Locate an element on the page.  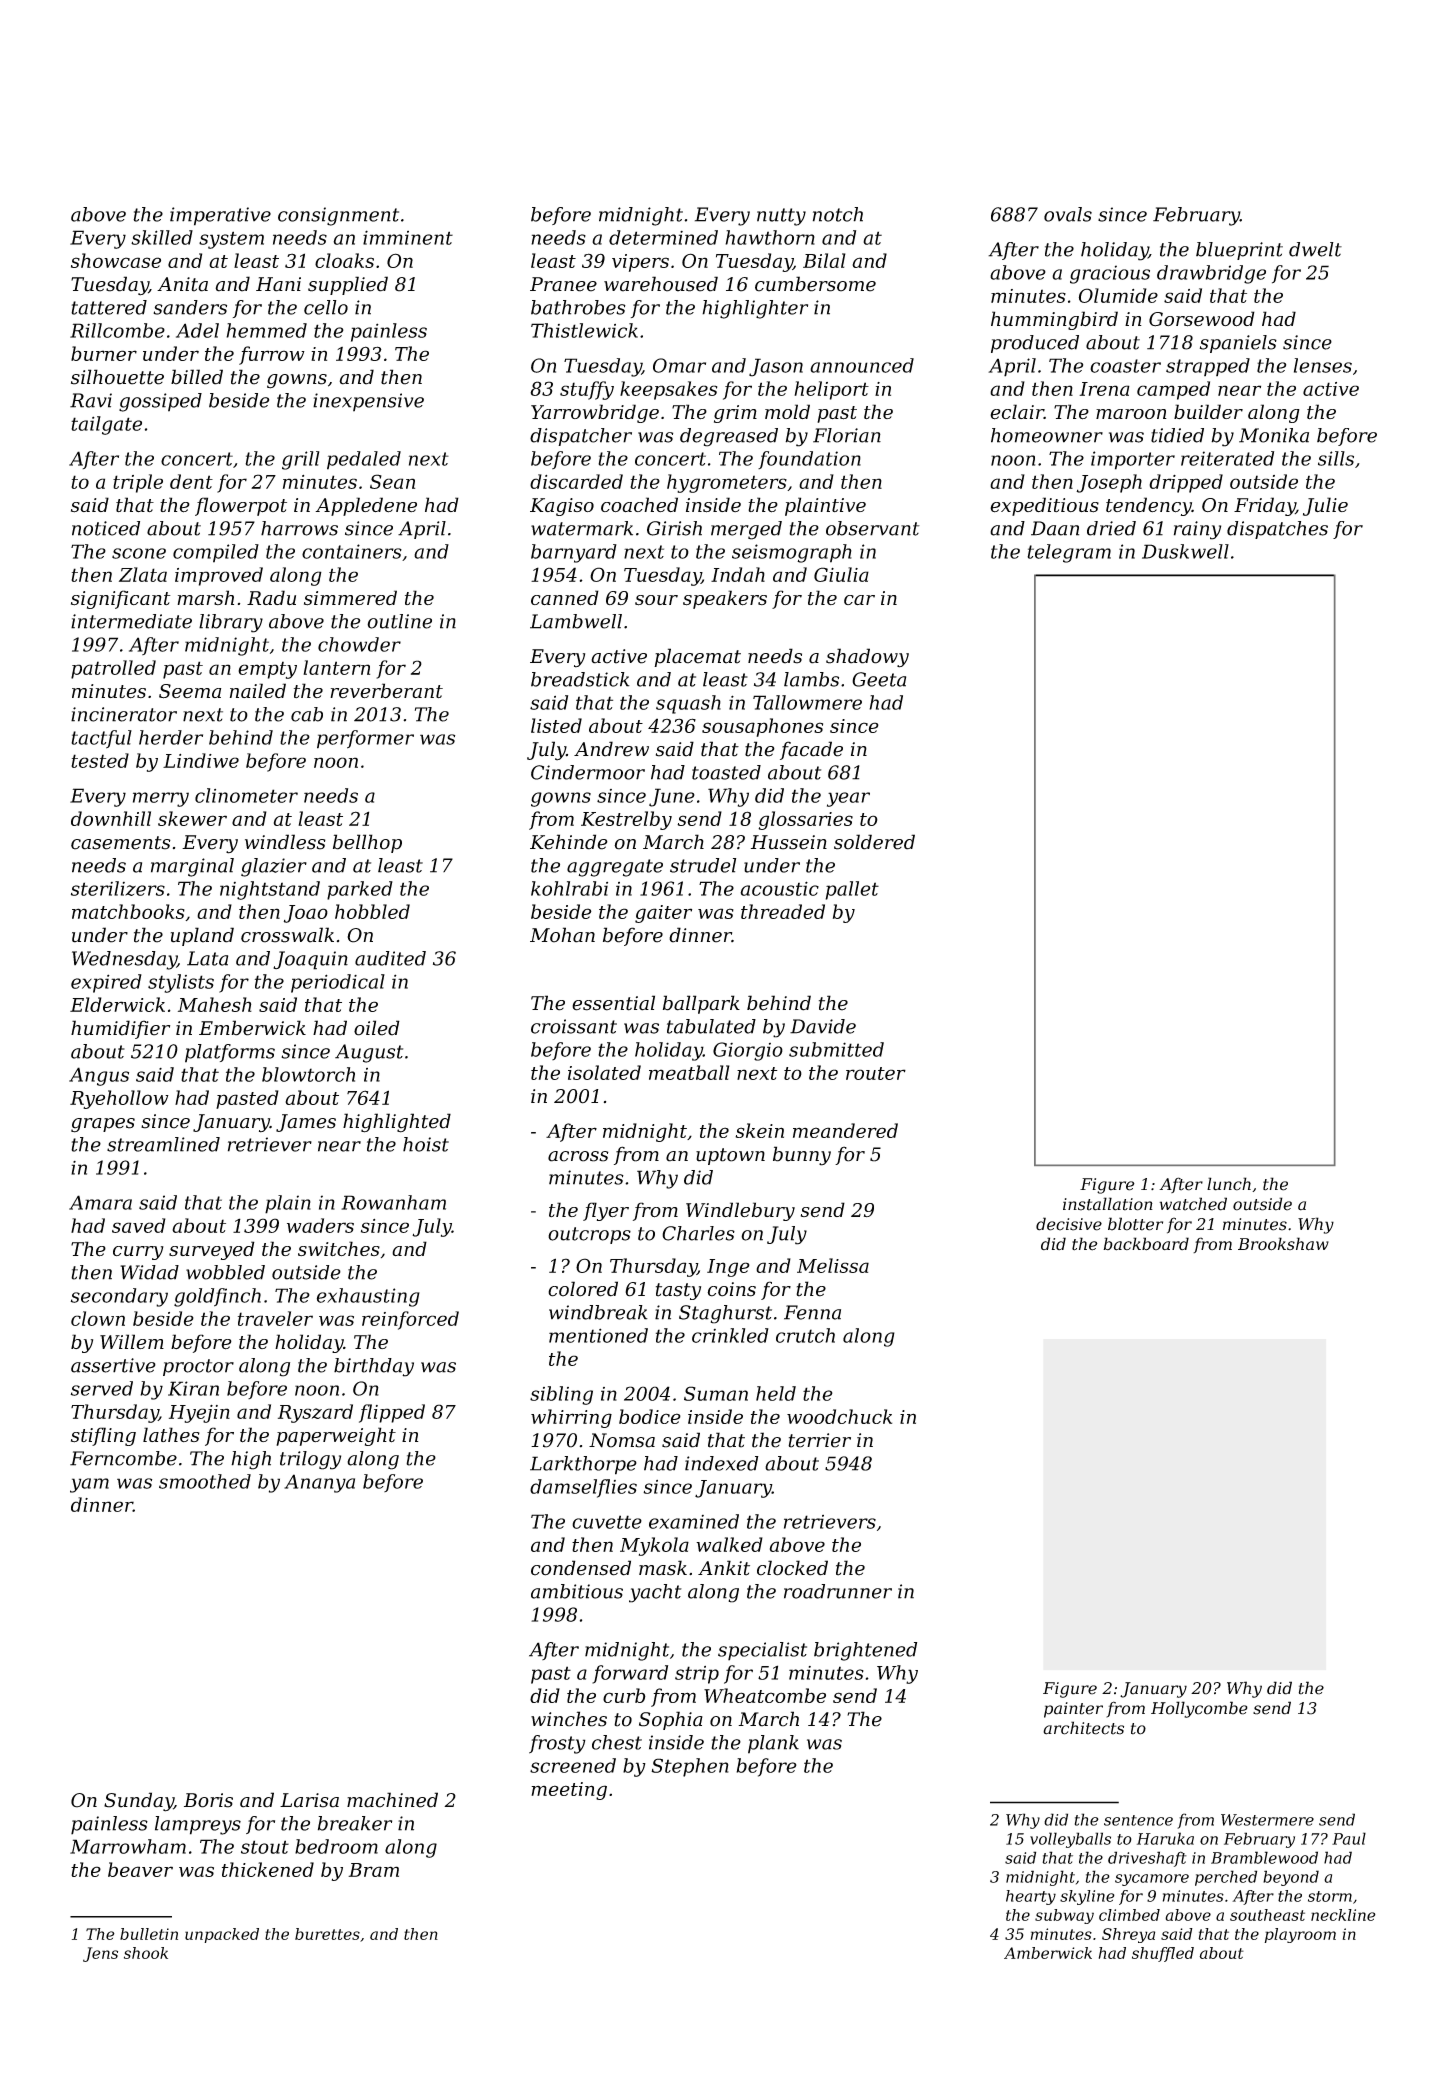
Friday is located at coordinates (1265, 506).
